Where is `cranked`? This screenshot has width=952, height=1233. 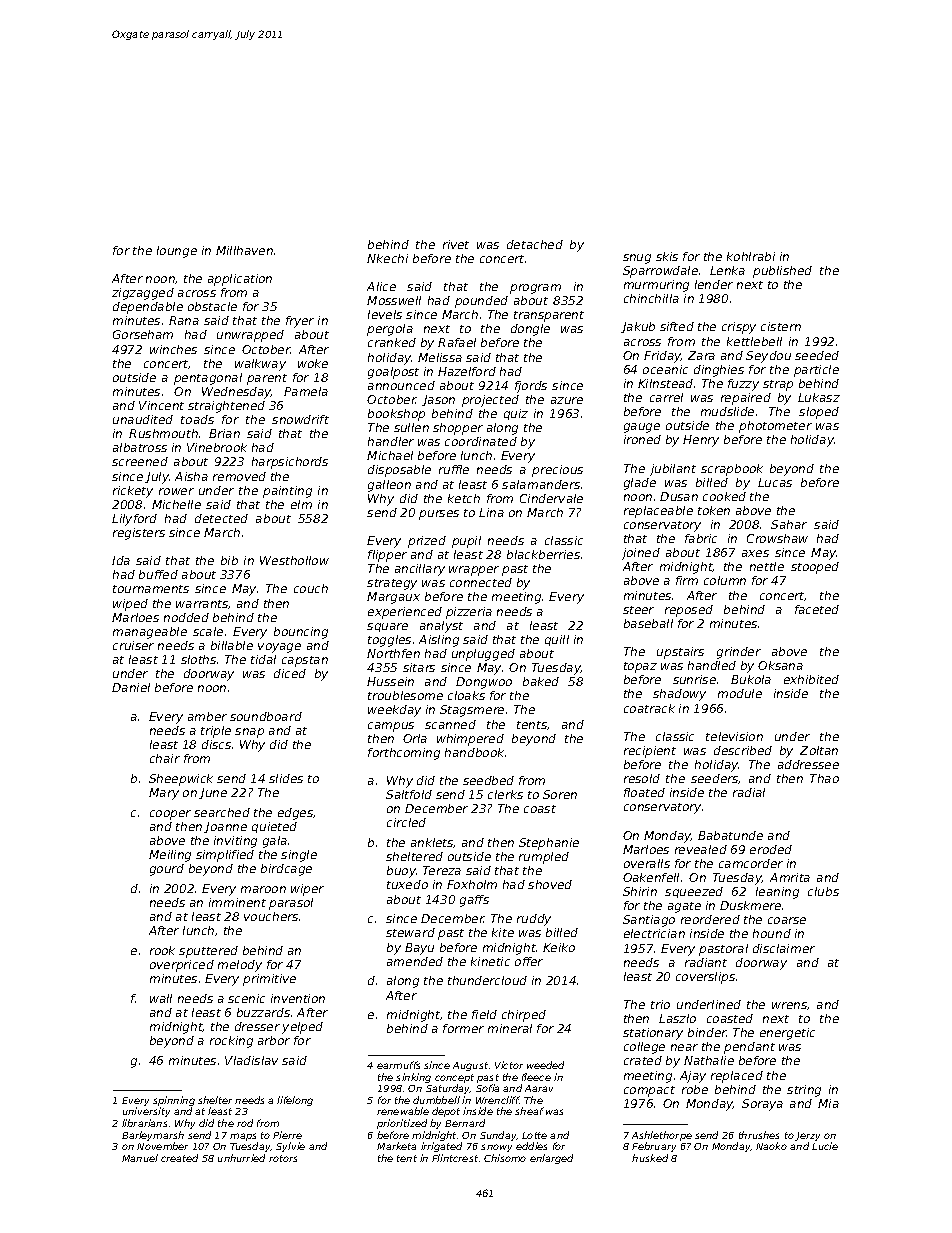 cranked is located at coordinates (392, 342).
